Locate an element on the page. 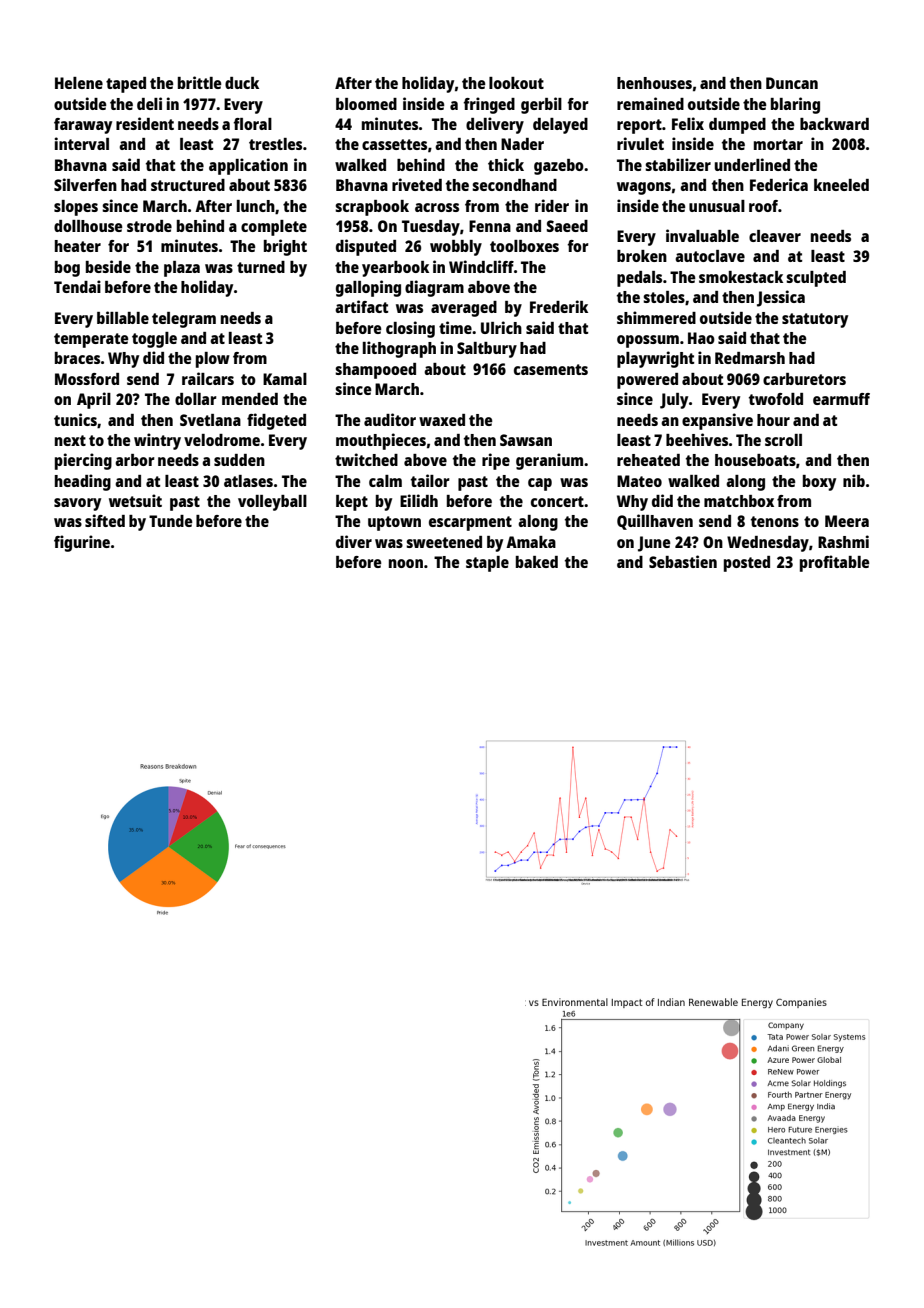 Image resolution: width=924 pixels, height=1308 pixels. mortar is located at coordinates (778, 144).
